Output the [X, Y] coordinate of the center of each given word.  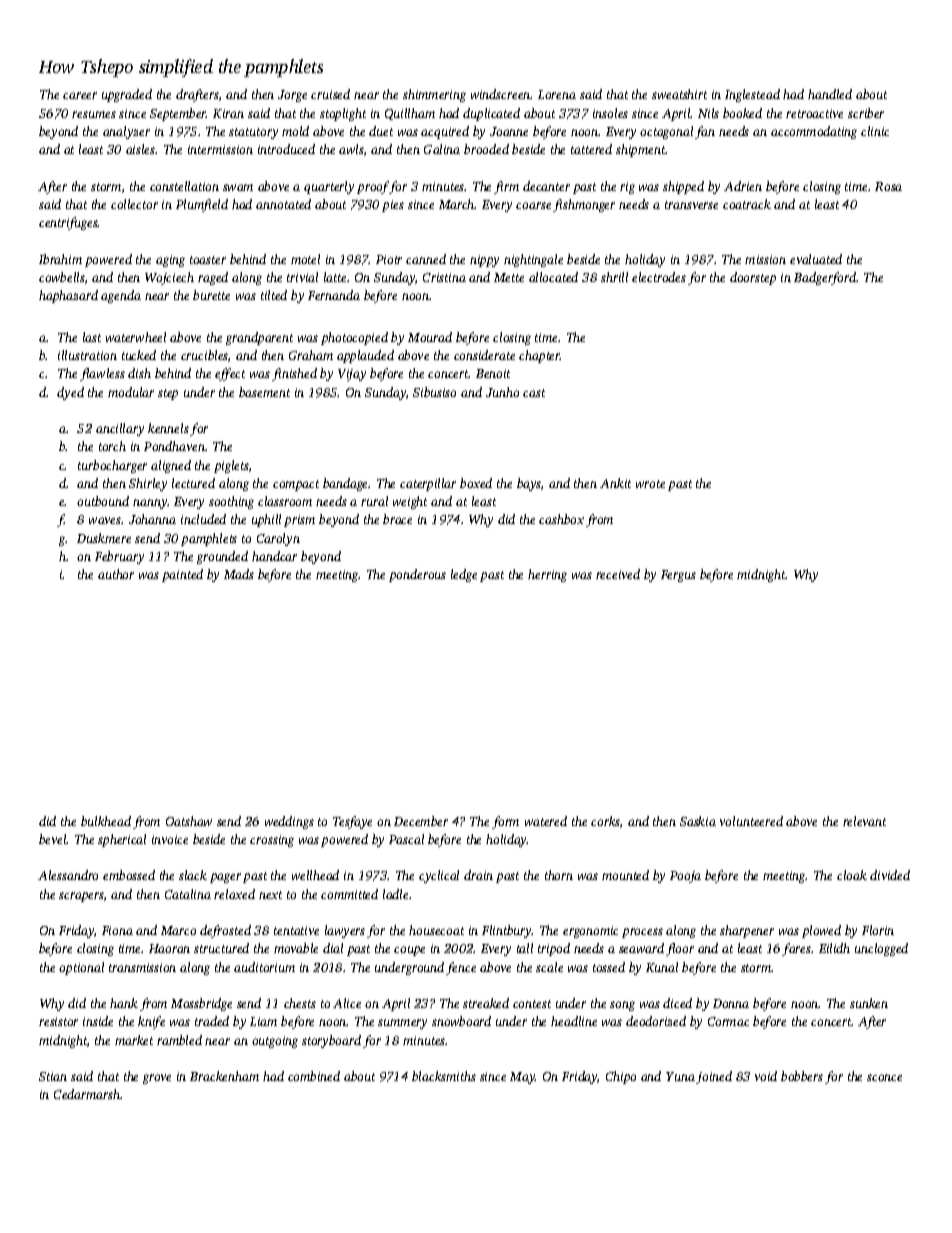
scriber [866, 113]
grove [157, 1079]
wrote [650, 484]
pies [393, 206]
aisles [141, 149]
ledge [464, 575]
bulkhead [106, 821]
